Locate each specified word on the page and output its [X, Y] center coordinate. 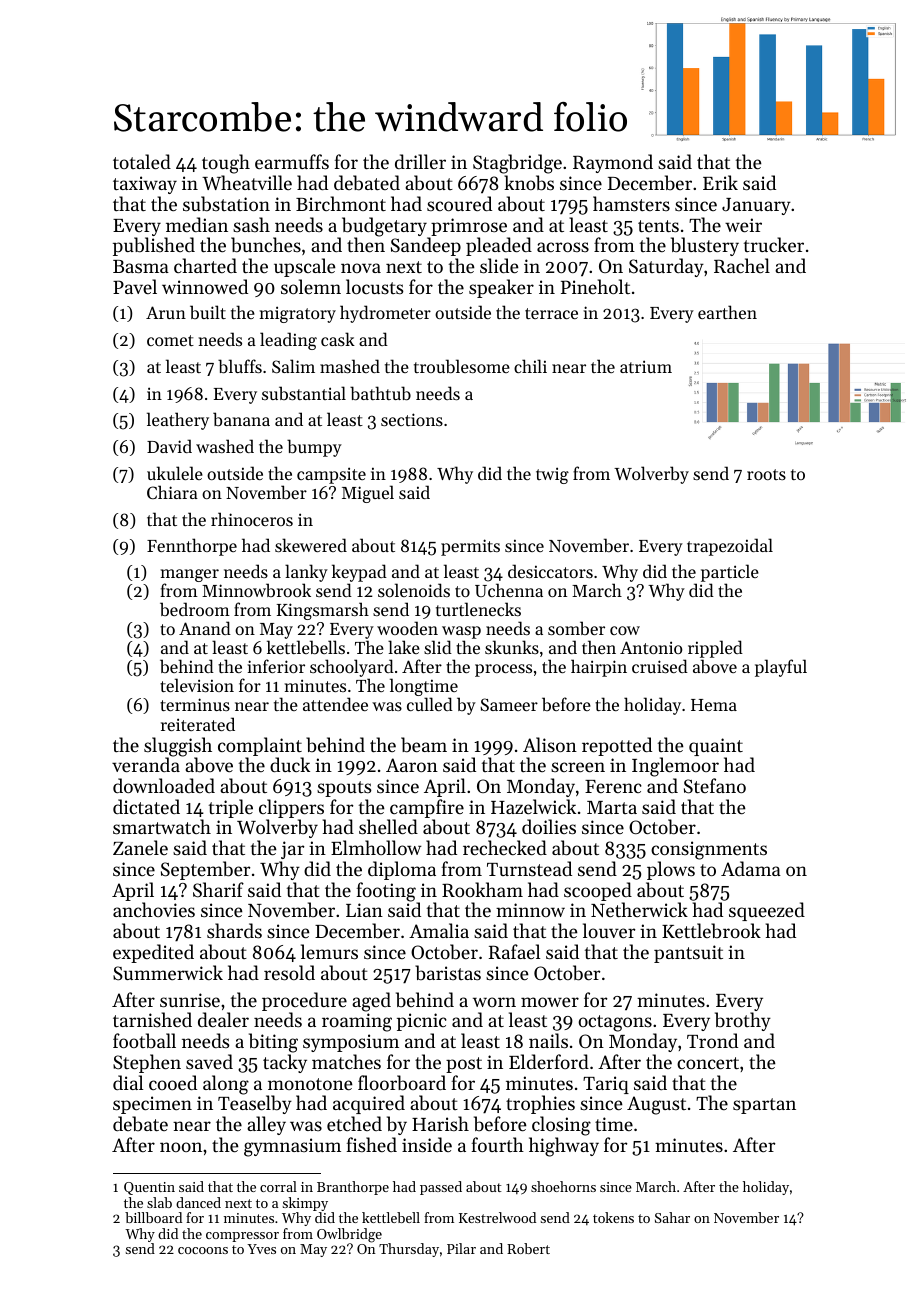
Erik [720, 182]
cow [625, 630]
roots [766, 474]
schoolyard [352, 669]
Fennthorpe [192, 547]
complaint [260, 746]
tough [226, 164]
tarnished [152, 1019]
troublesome [462, 366]
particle [730, 573]
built [208, 312]
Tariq [606, 1085]
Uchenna [509, 590]
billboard [153, 1217]
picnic [422, 1022]
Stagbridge [517, 164]
